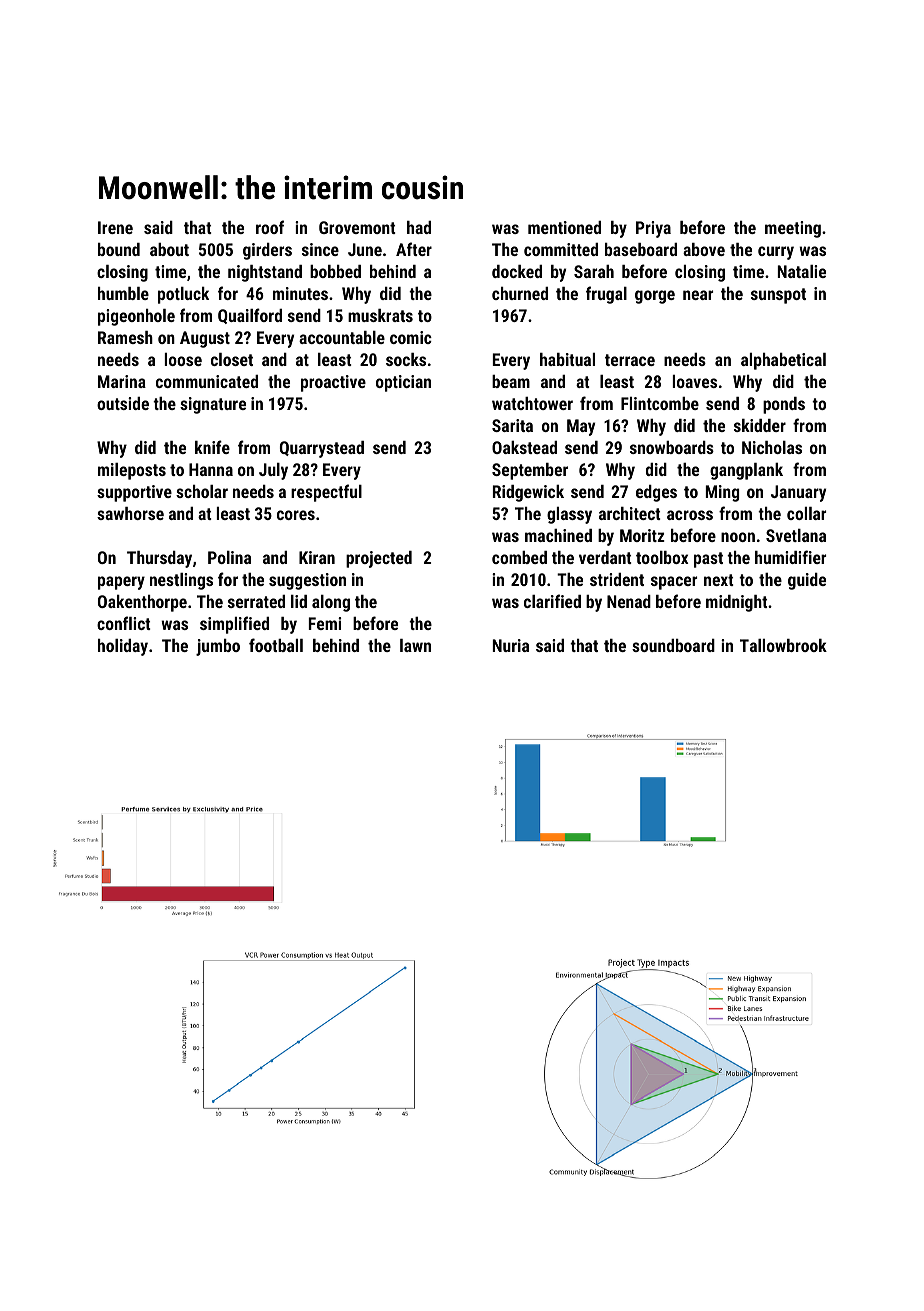 This page has width=924, height=1311. What do you see at coordinates (784, 405) in the page?
I see `ponds` at bounding box center [784, 405].
